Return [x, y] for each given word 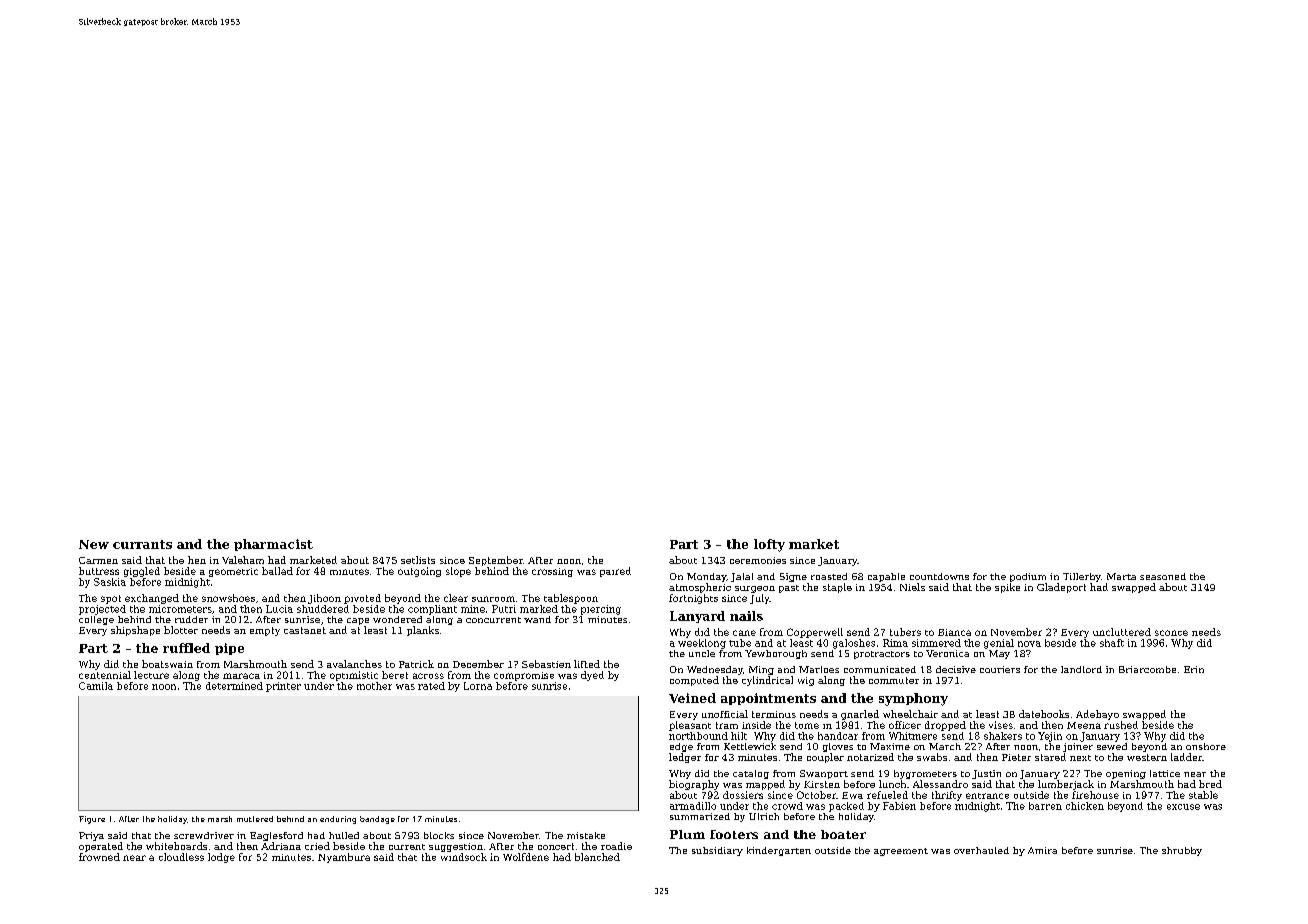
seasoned [1163, 576]
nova [1029, 644]
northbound [698, 736]
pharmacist [273, 545]
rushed [1121, 725]
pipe [229, 649]
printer [283, 687]
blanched [597, 857]
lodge [221, 858]
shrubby [1182, 851]
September [496, 561]
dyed [592, 676]
